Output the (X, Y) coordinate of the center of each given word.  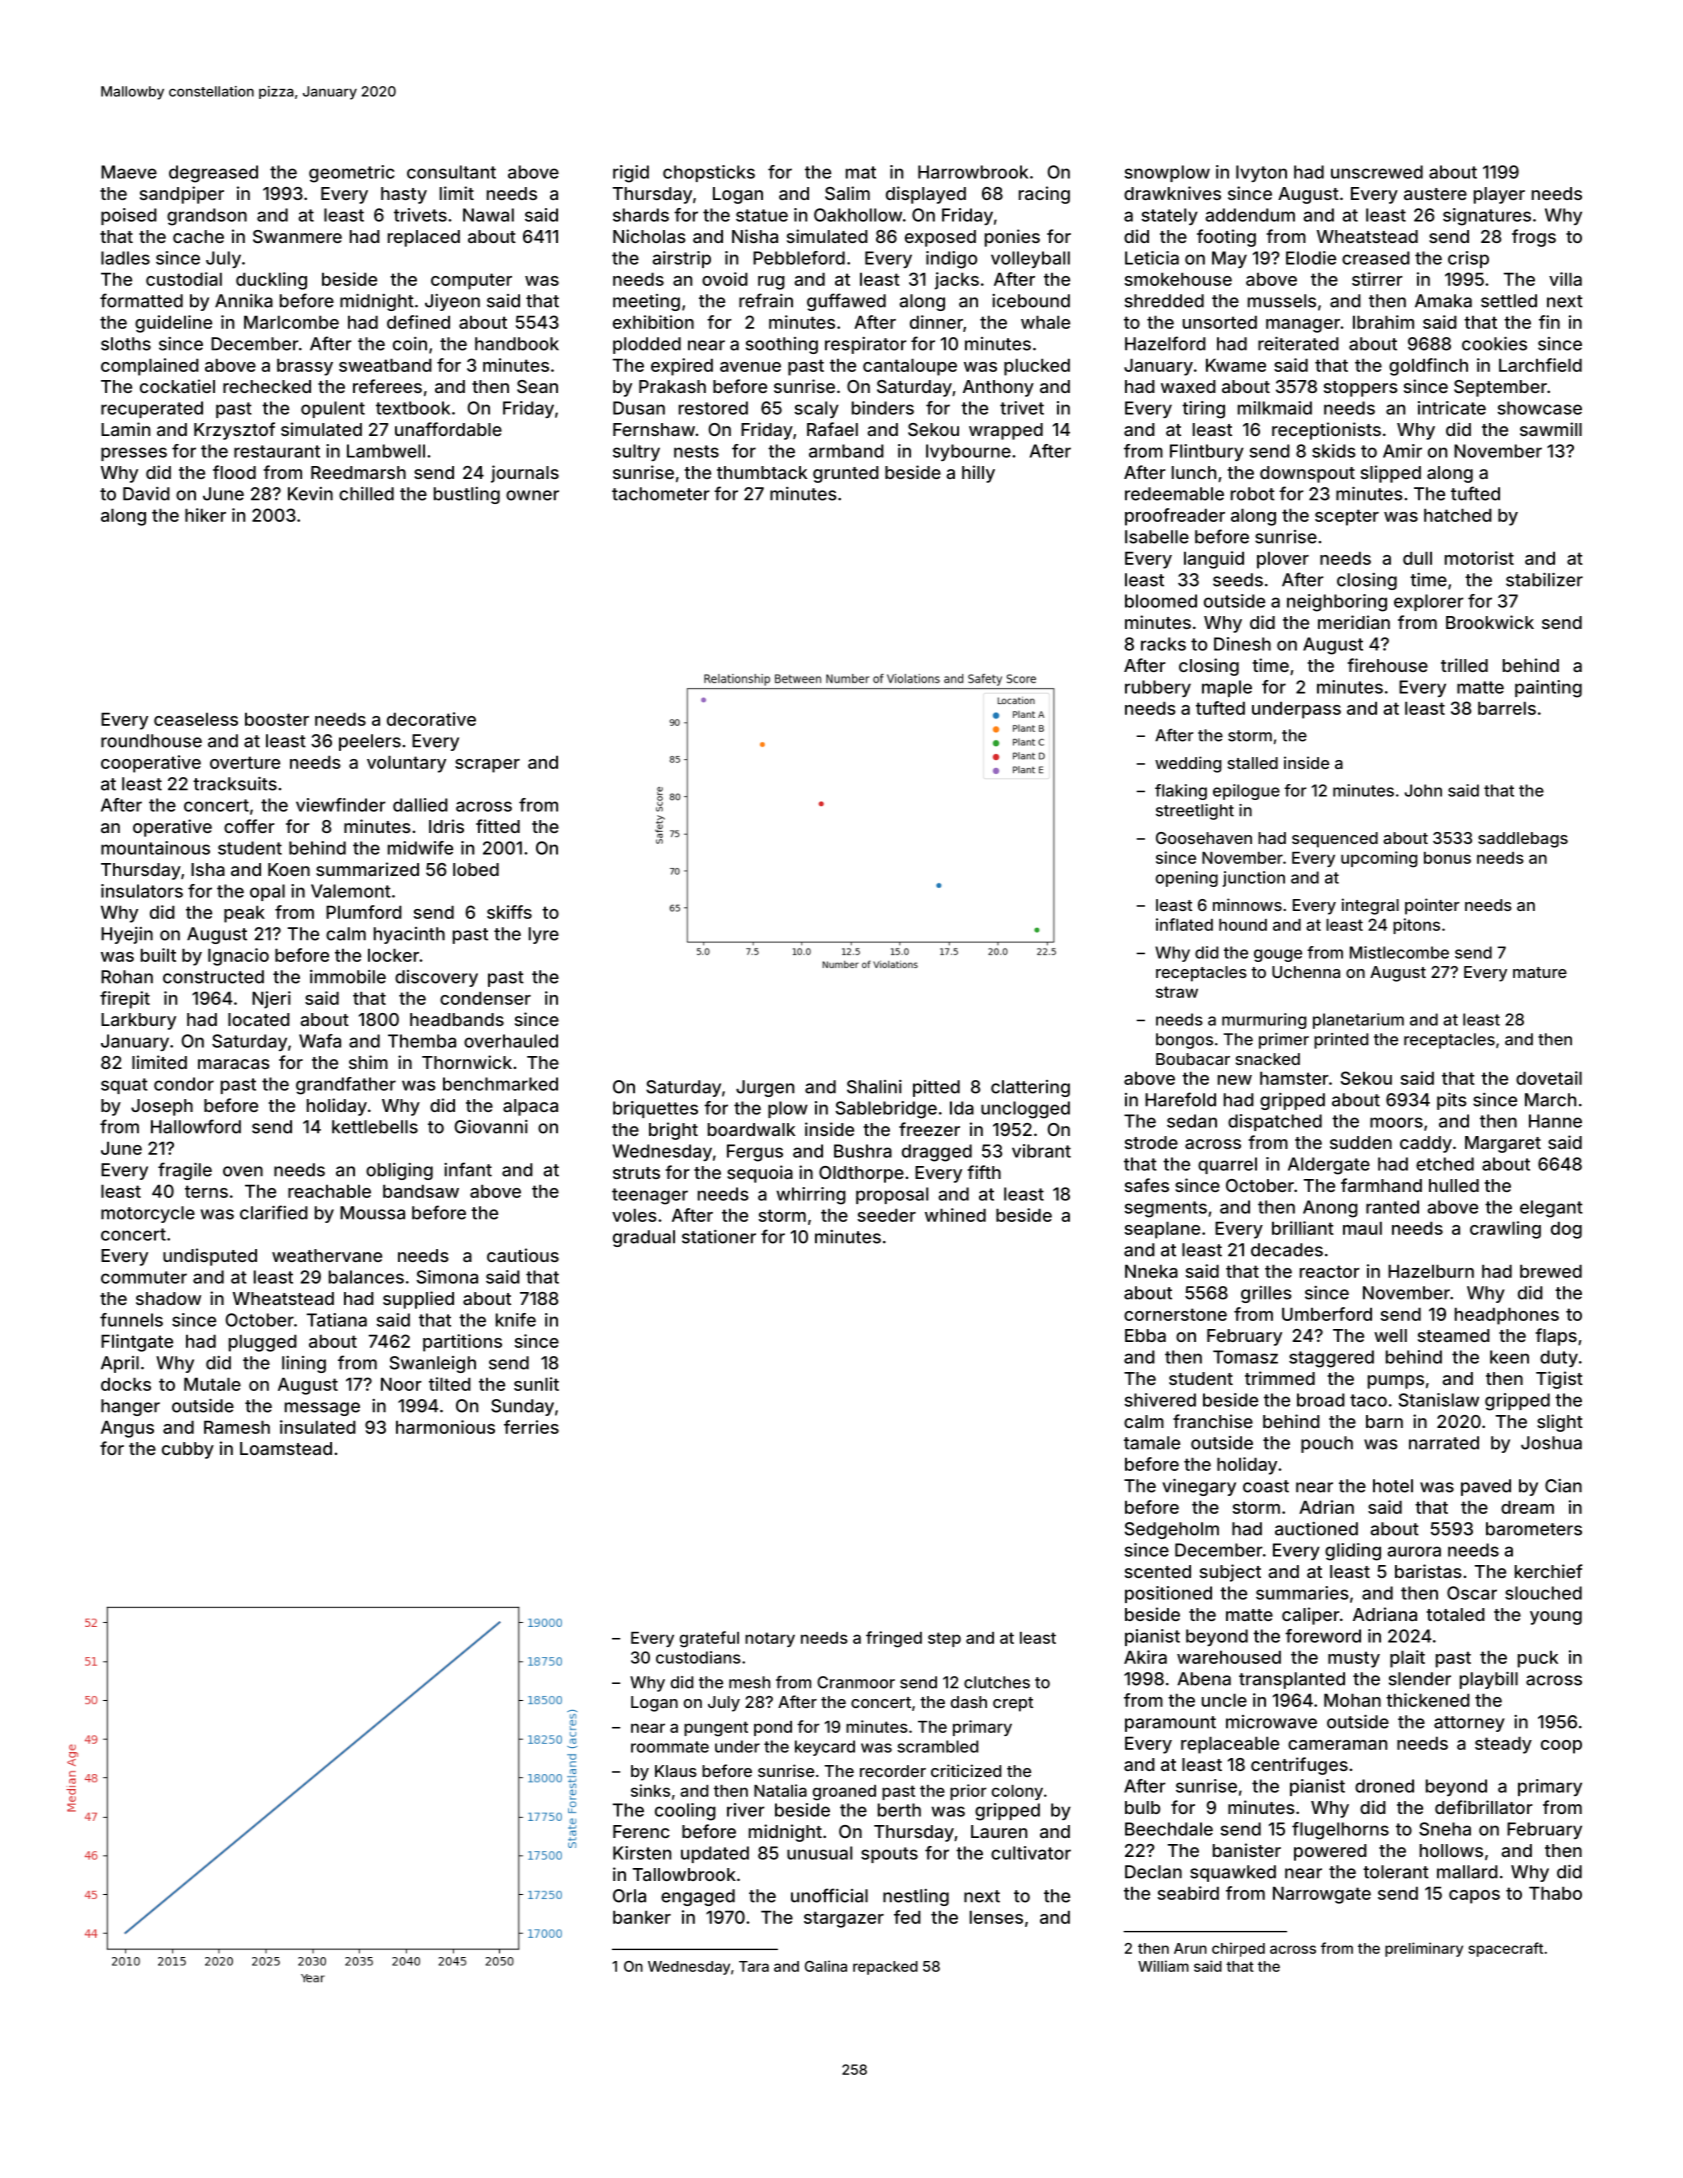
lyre (544, 935)
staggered (1331, 1359)
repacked (885, 1968)
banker (642, 1917)
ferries (531, 1427)
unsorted (1220, 322)
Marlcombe (291, 322)
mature (1540, 972)
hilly (978, 474)
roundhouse (151, 741)
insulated (318, 1427)
